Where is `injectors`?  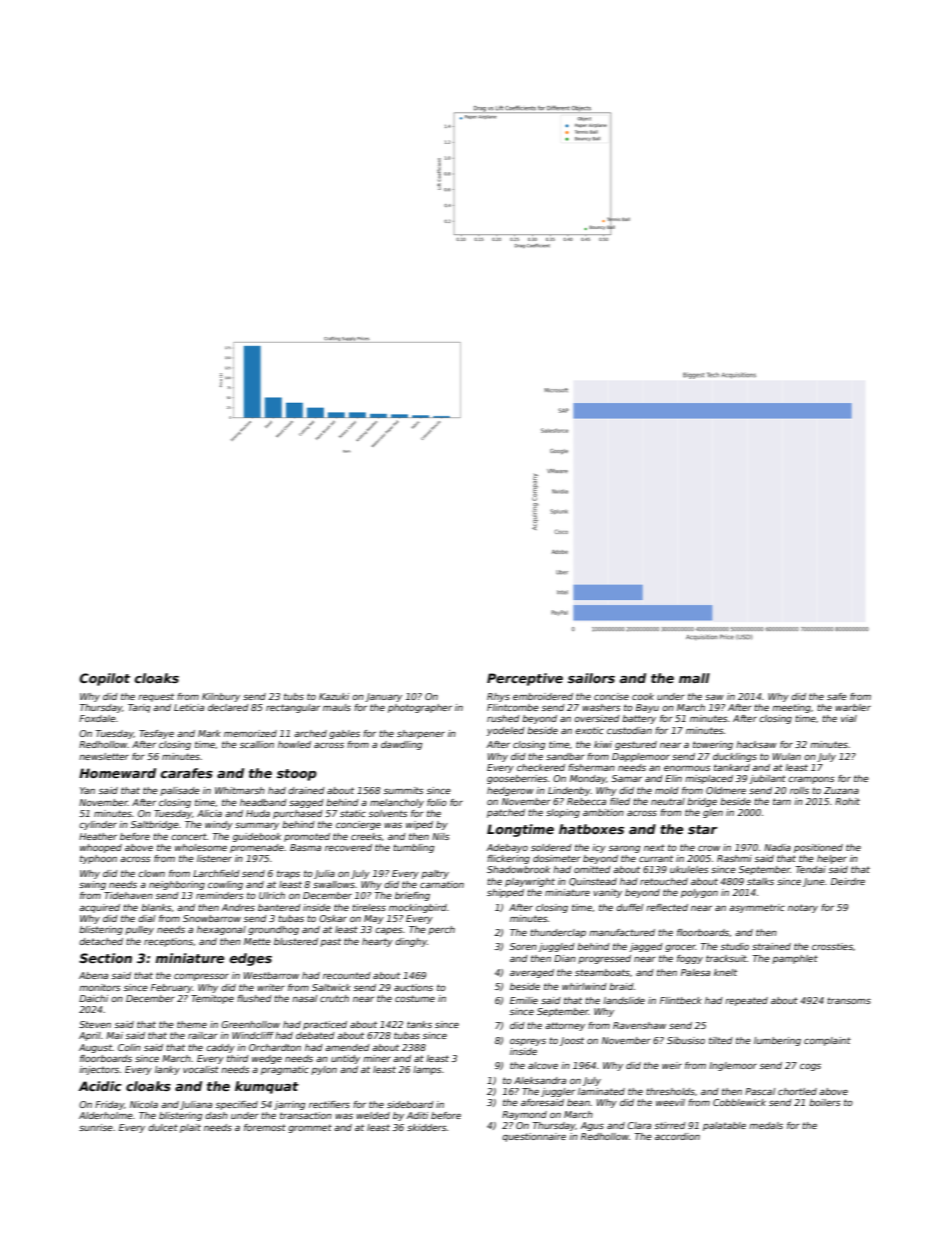 injectors is located at coordinates (99, 1070).
